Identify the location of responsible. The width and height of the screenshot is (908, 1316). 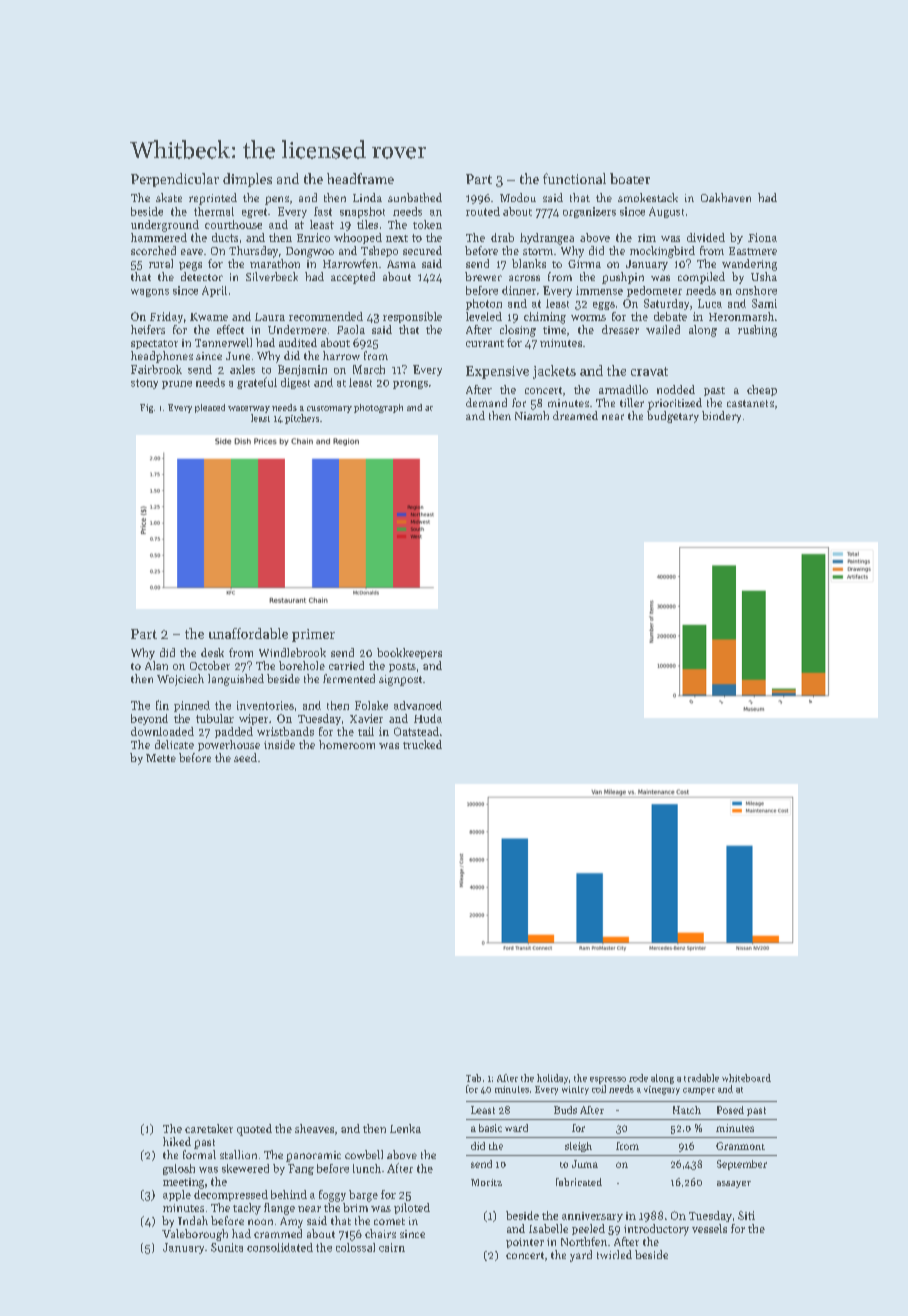
(412, 317).
